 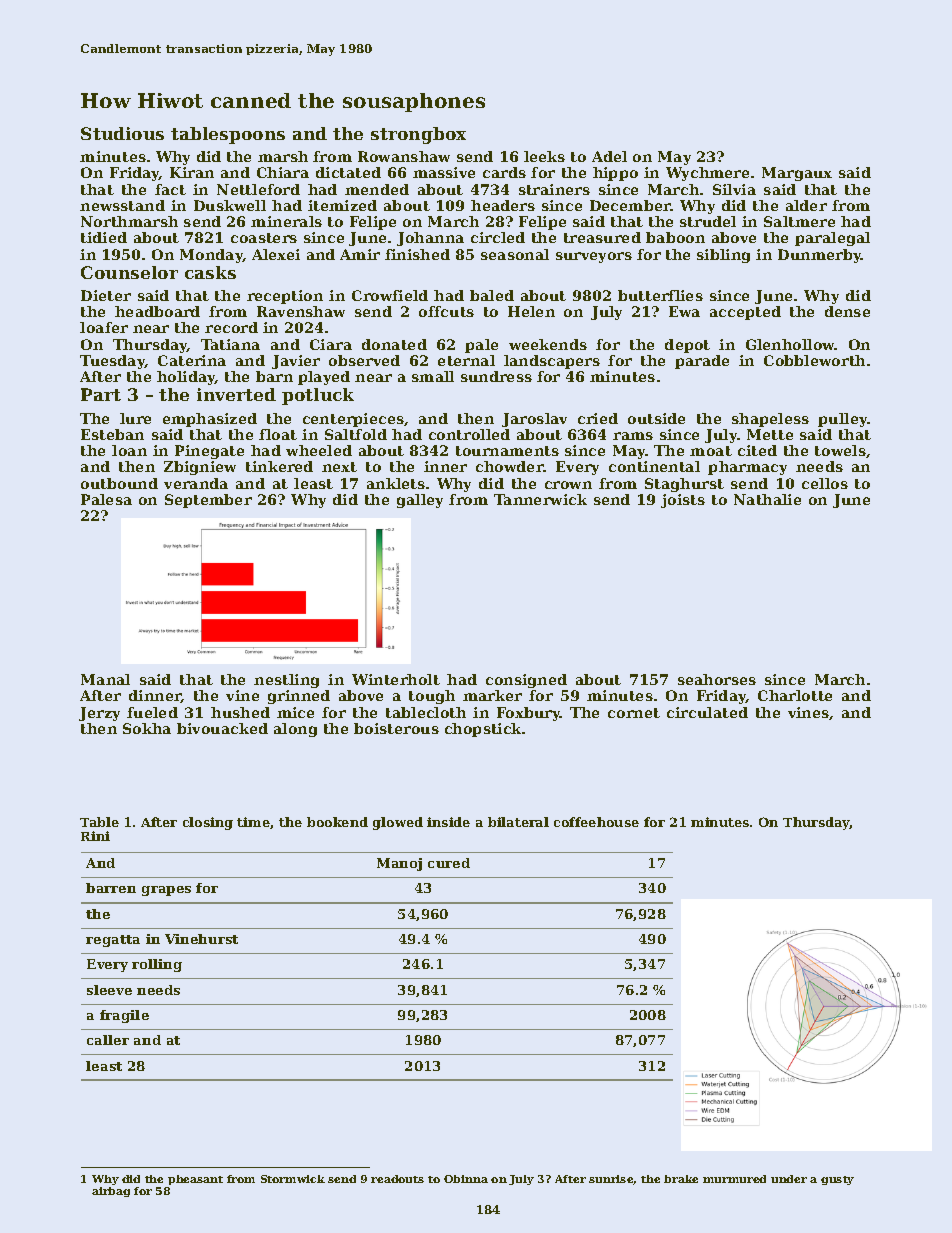 What do you see at coordinates (596, 822) in the screenshot?
I see `coffeehouse` at bounding box center [596, 822].
